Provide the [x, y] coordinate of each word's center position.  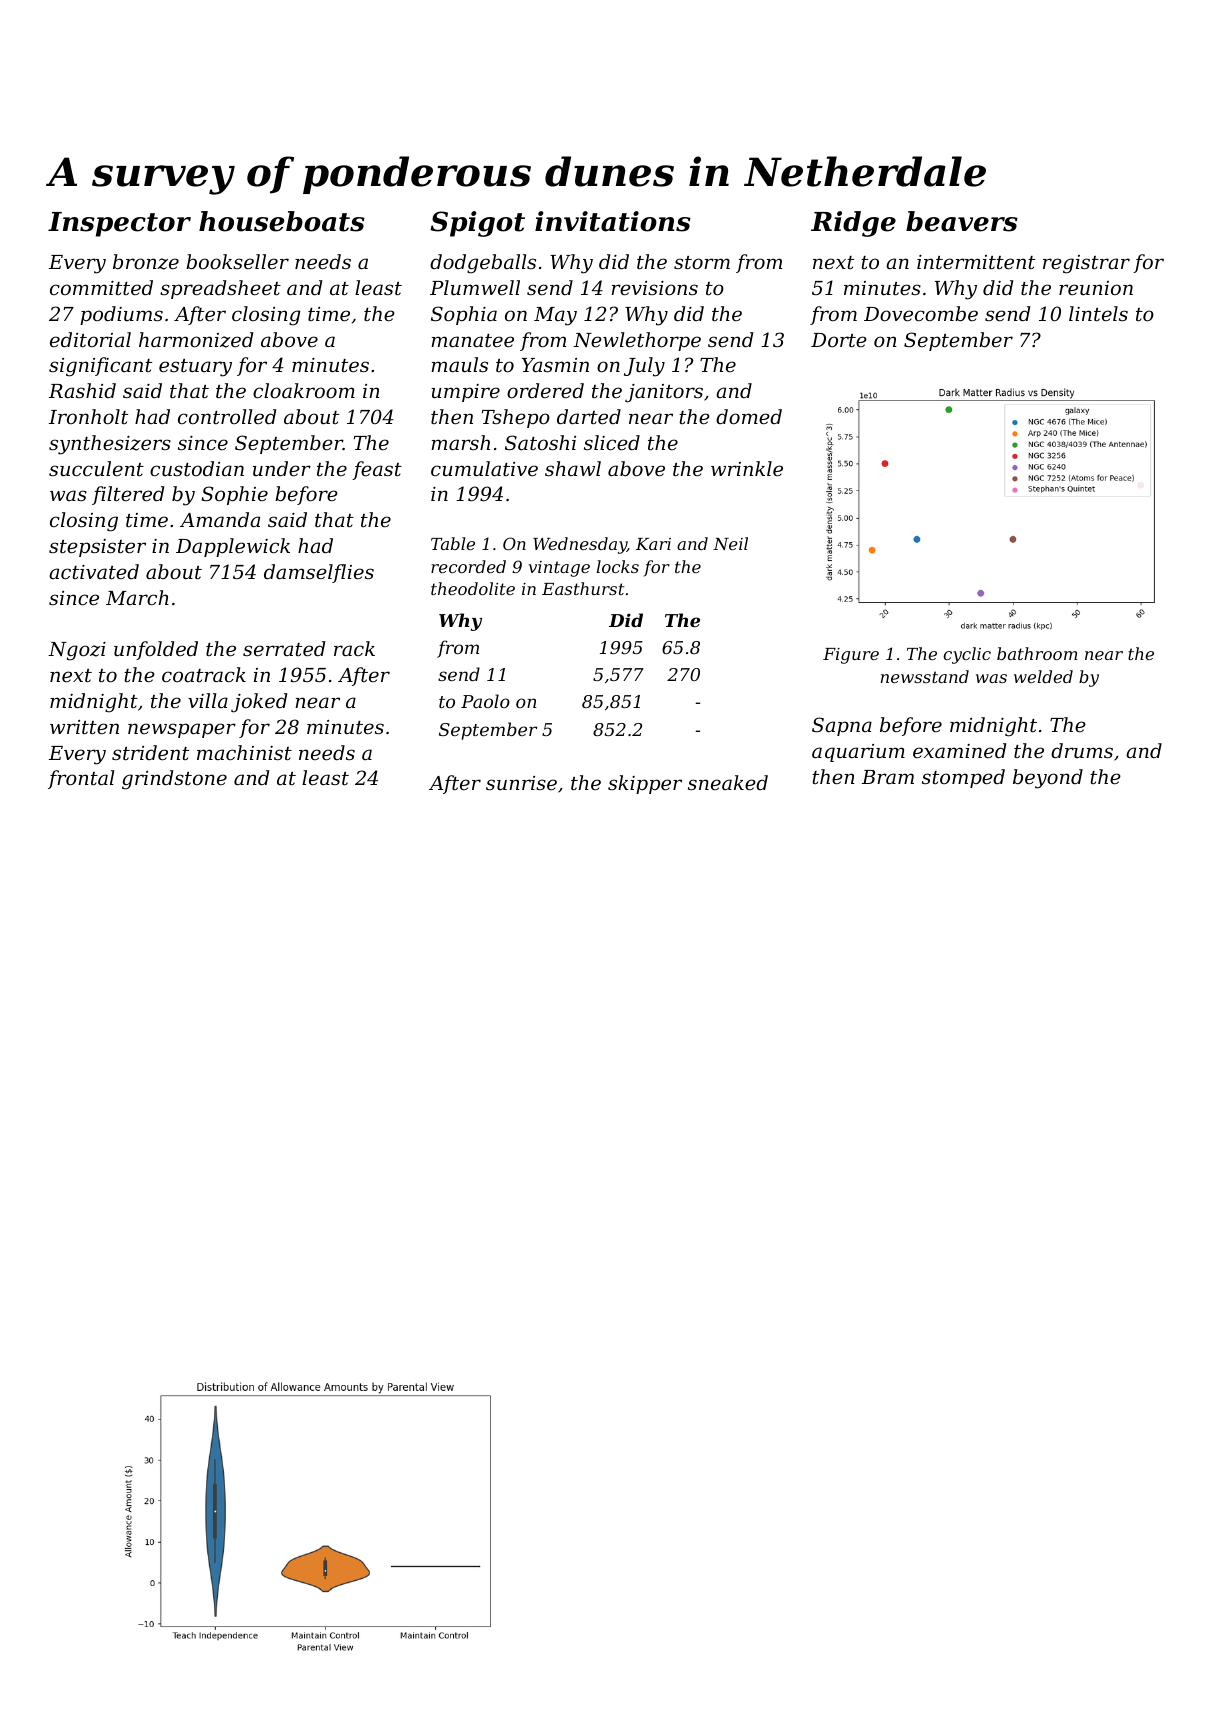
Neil [730, 543]
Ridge [853, 224]
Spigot [477, 224]
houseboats [282, 221]
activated [94, 571]
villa [208, 700]
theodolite [473, 588]
